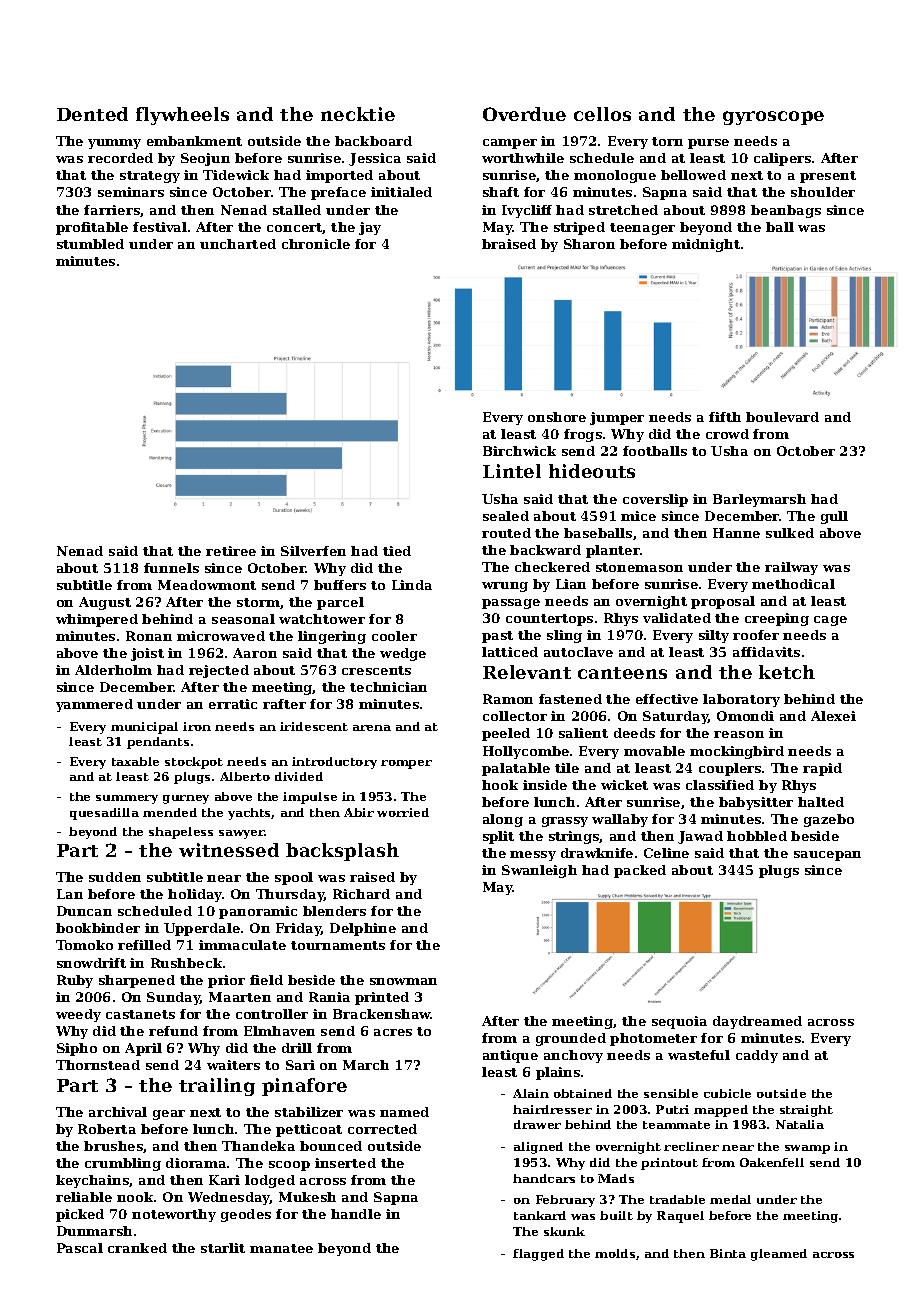 The height and width of the screenshot is (1308, 924). Describe the element at coordinates (773, 118) in the screenshot. I see `gyroscope` at that location.
